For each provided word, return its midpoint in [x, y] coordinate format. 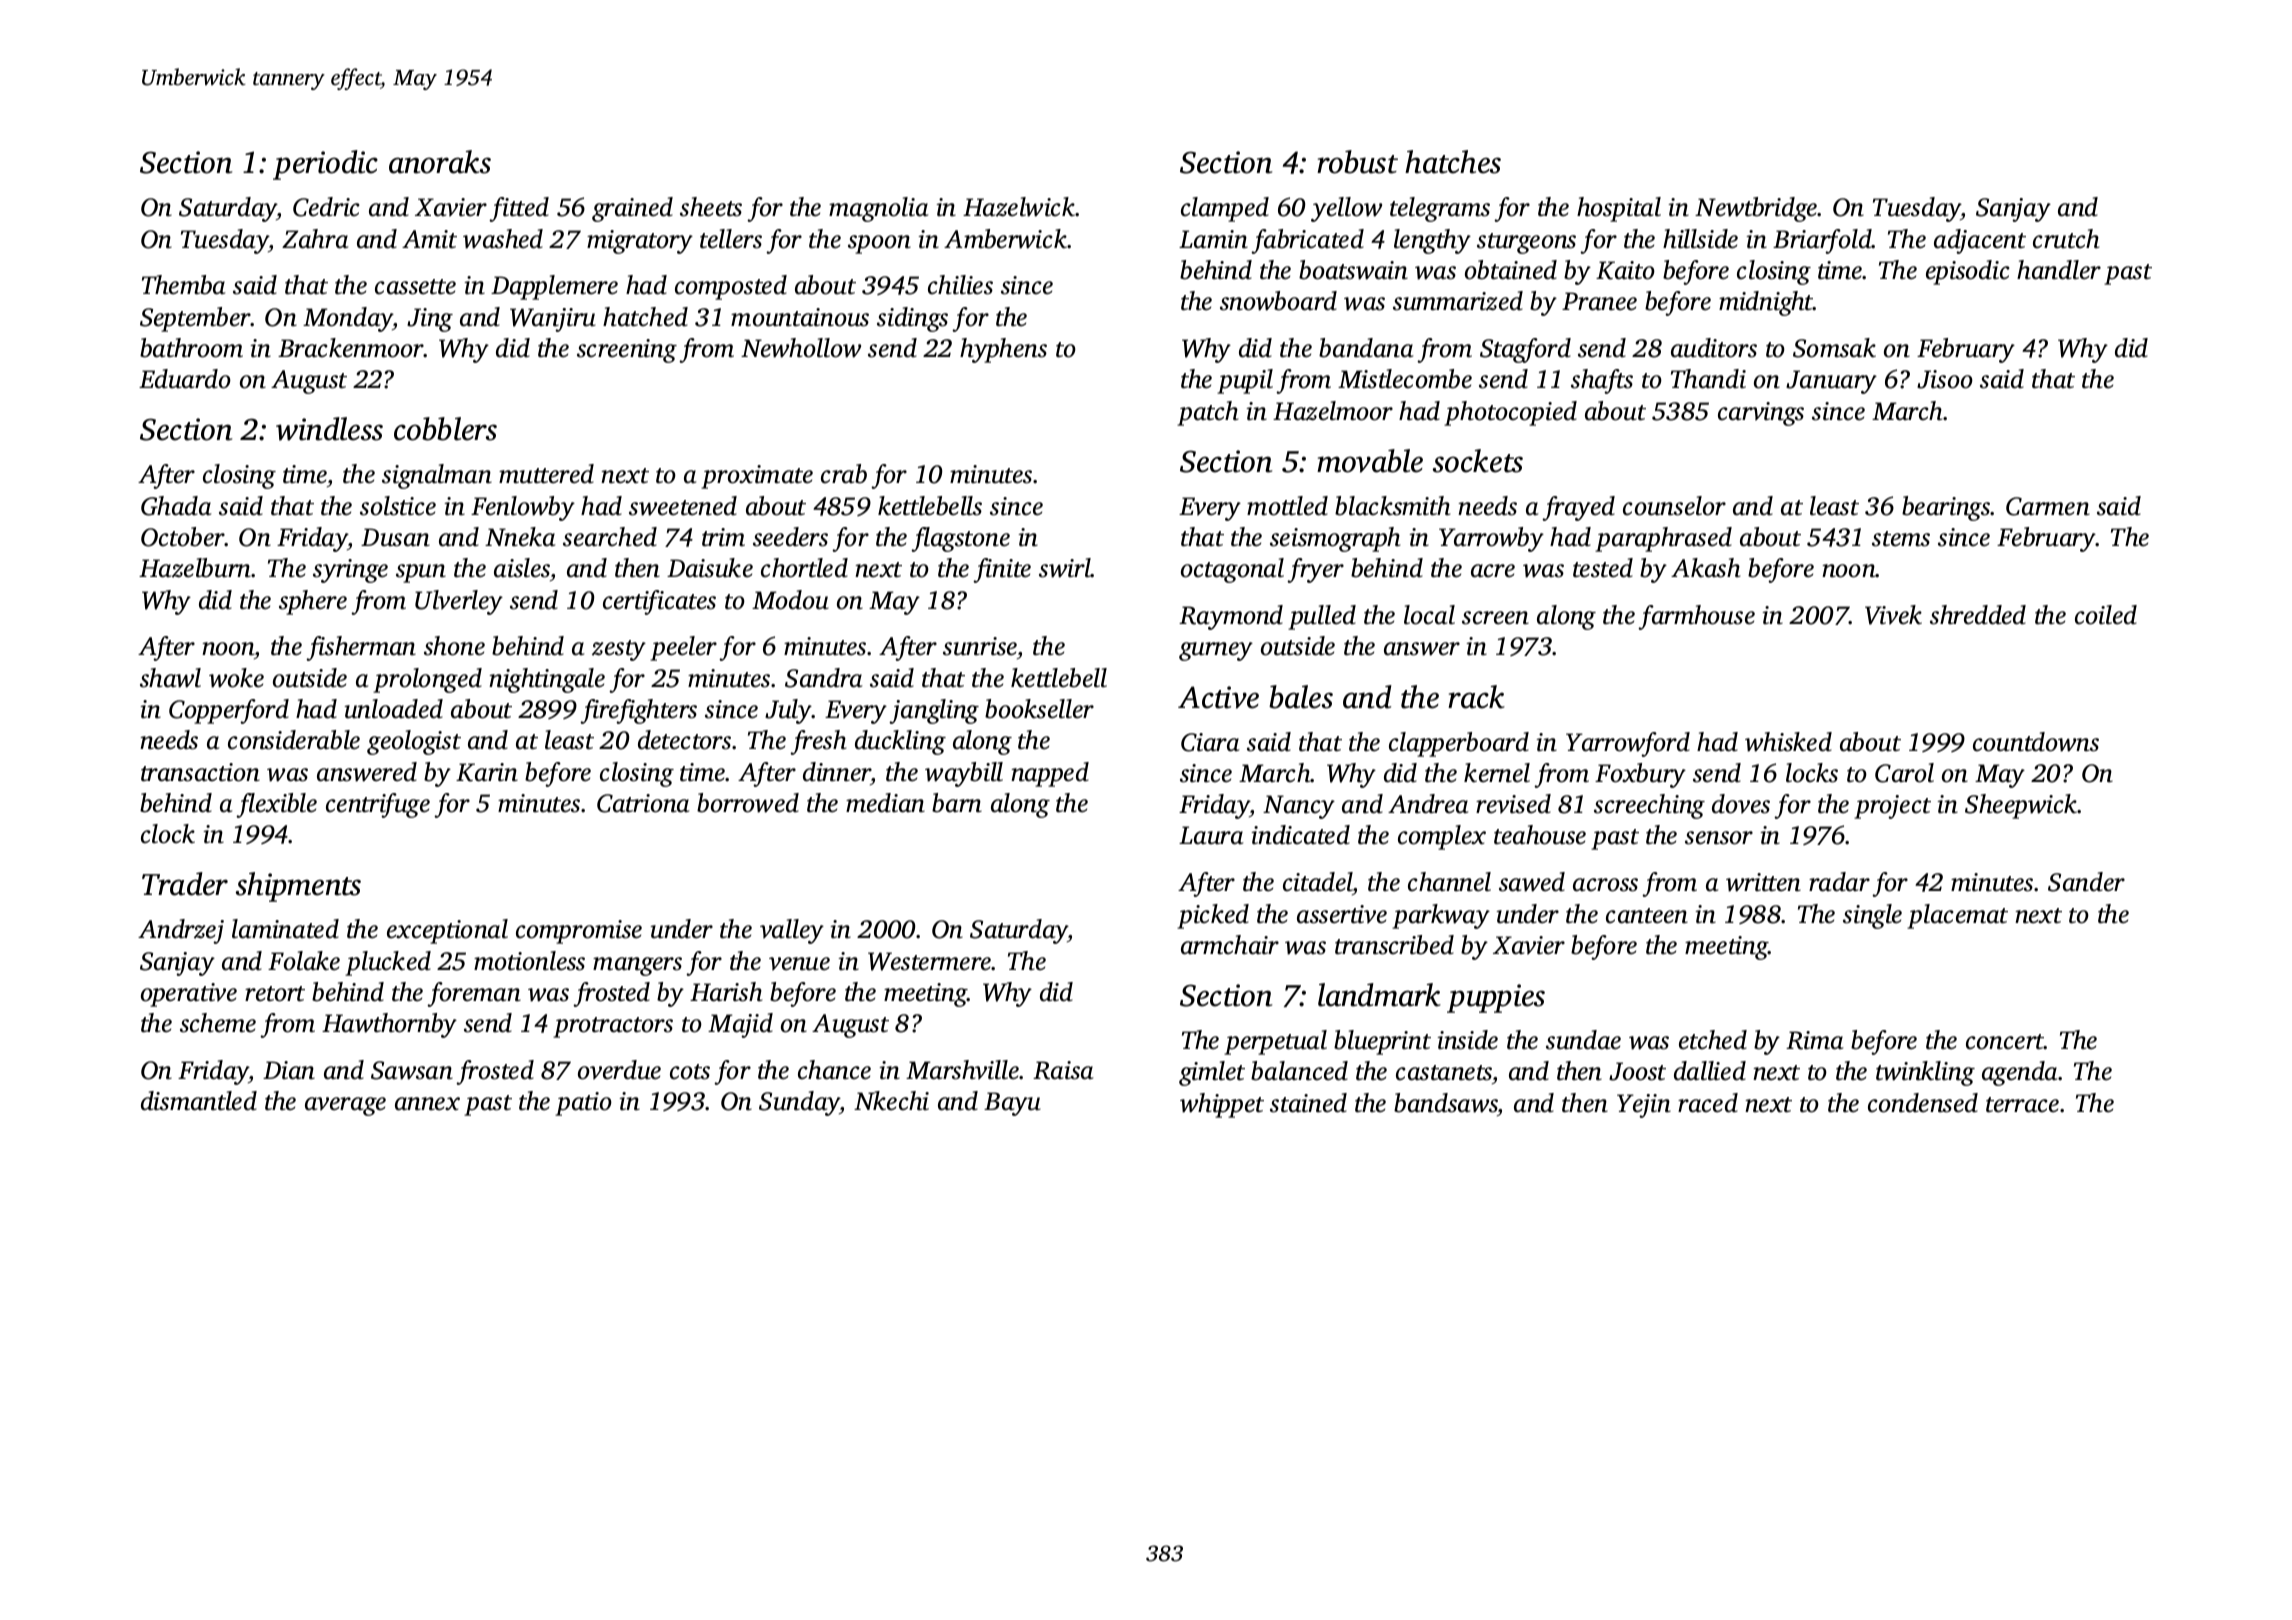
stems [1901, 539]
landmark [1379, 995]
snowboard [1278, 301]
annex [427, 1104]
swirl [1065, 568]
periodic [325, 165]
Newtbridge [1756, 209]
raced [1708, 1103]
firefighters [638, 711]
